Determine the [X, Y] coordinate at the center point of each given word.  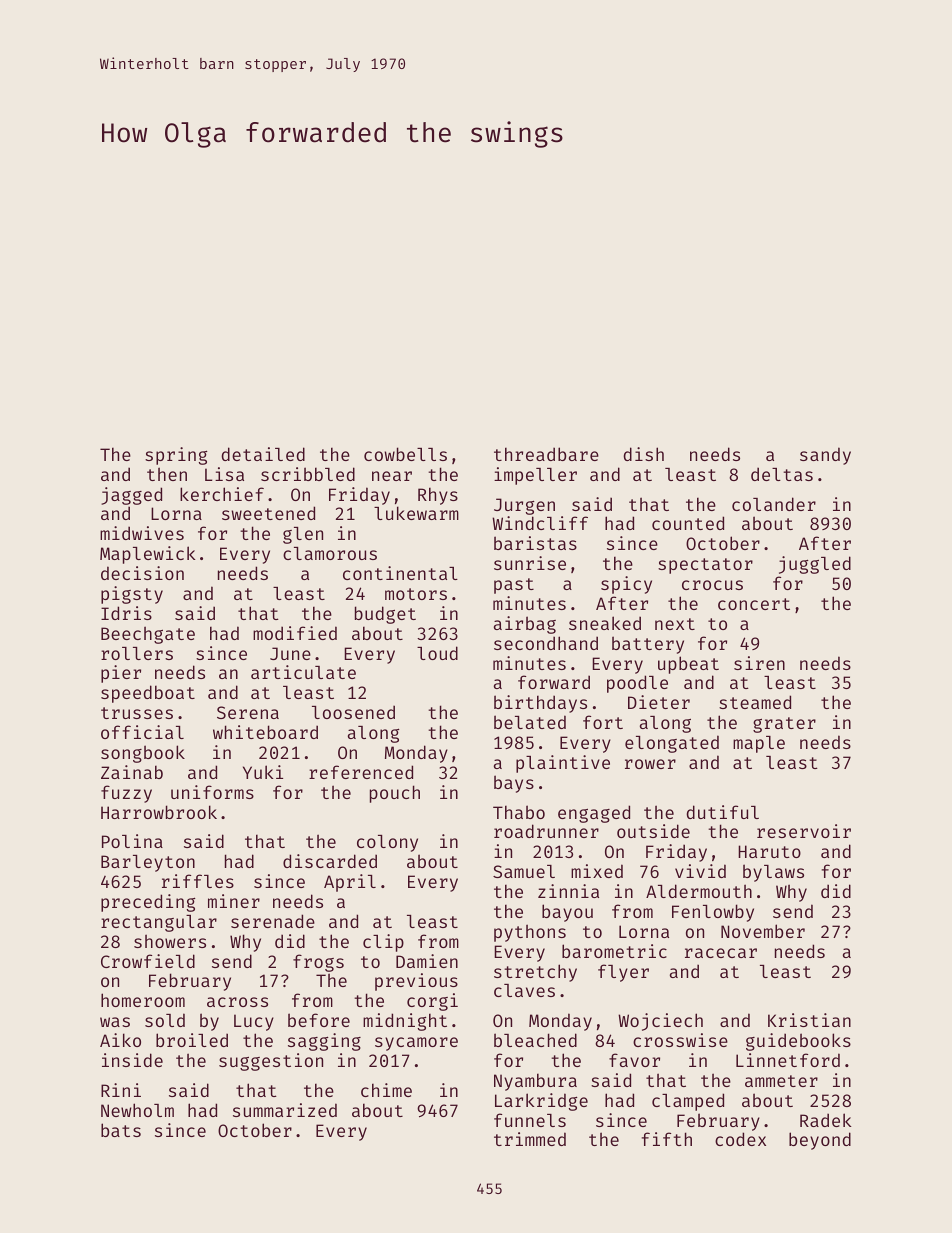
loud [437, 653]
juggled [815, 565]
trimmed [530, 1139]
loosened [353, 712]
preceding [148, 903]
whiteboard [265, 732]
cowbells [405, 454]
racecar [721, 953]
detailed [263, 454]
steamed [755, 702]
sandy [825, 456]
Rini [121, 1090]
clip [383, 943]
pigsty [132, 595]
